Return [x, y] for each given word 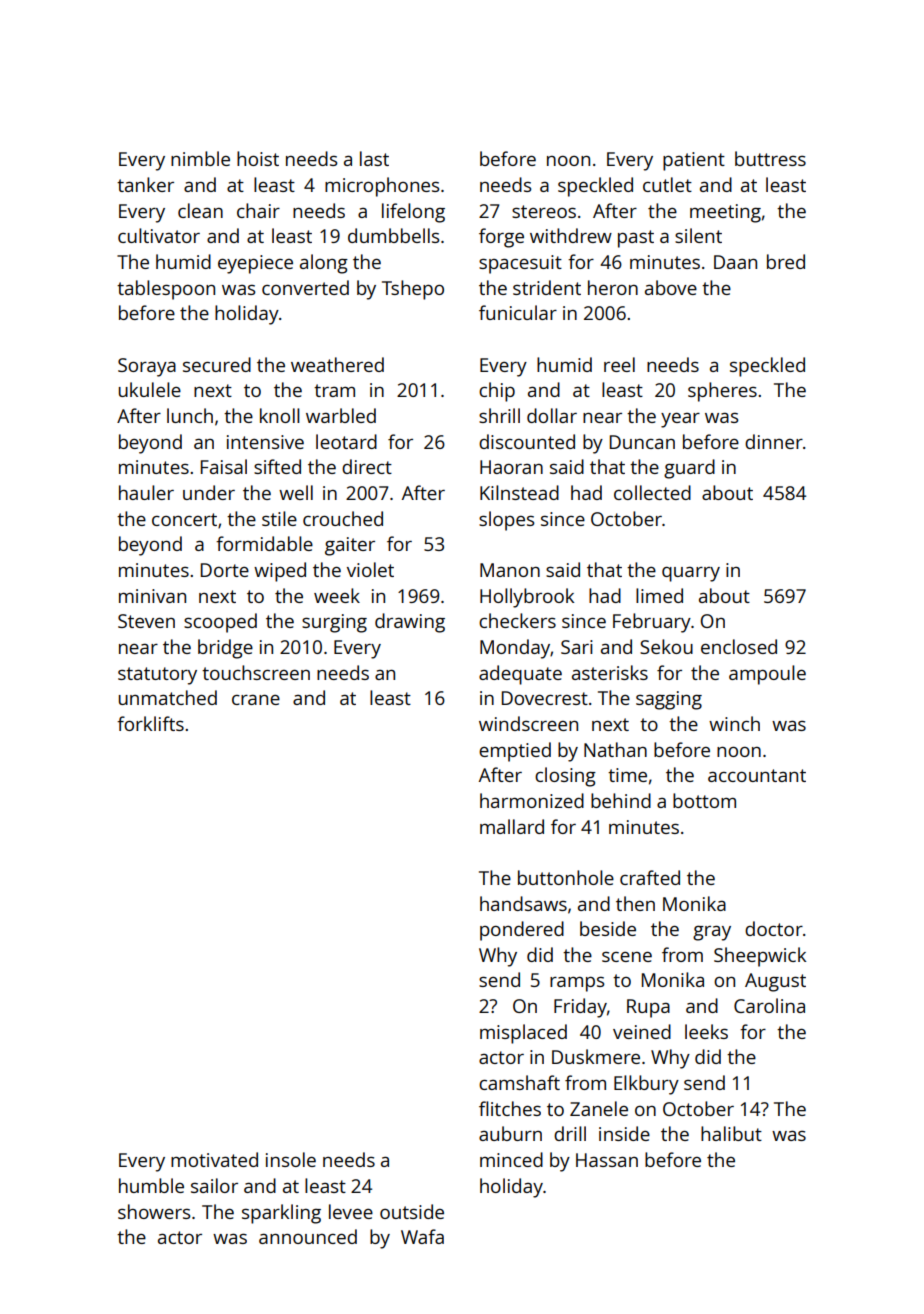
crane [256, 699]
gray [712, 933]
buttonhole [566, 877]
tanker [145, 184]
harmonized [532, 800]
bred [786, 261]
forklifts [150, 723]
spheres [722, 392]
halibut [731, 1133]
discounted [527, 441]
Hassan [607, 1160]
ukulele [150, 389]
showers [154, 1211]
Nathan [615, 749]
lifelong [413, 213]
